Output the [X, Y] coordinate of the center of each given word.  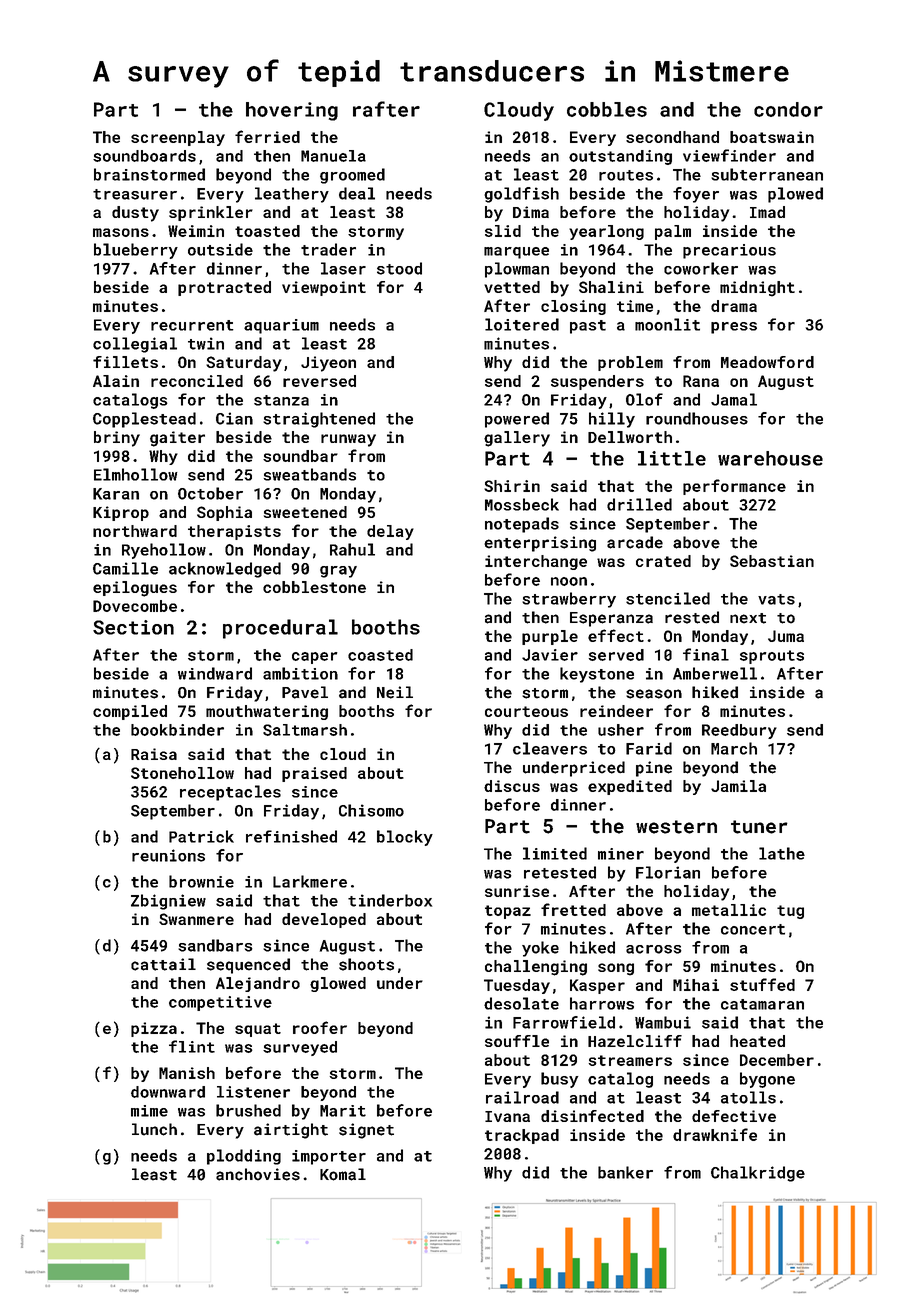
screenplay [178, 138]
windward [215, 673]
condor [788, 109]
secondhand [672, 137]
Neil [395, 692]
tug [790, 912]
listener [253, 1092]
